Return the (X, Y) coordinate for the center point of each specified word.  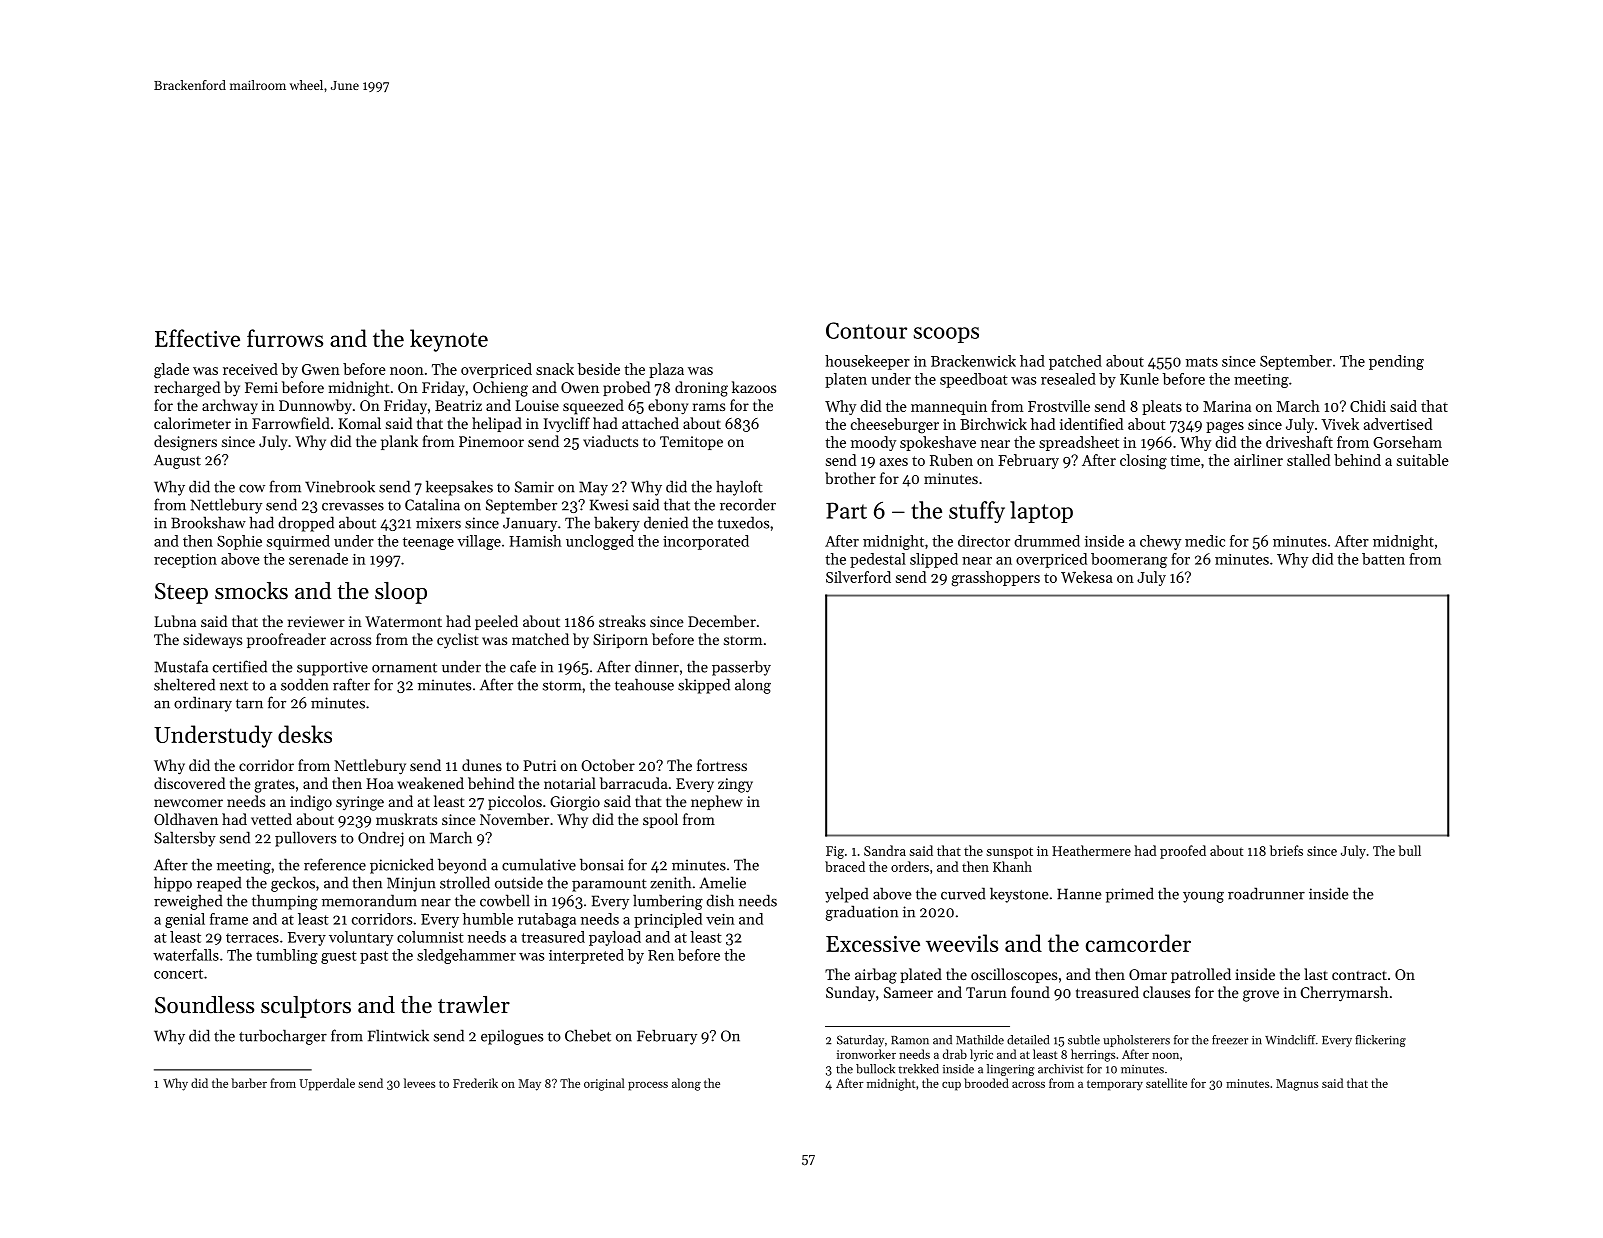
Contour (866, 330)
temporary (1115, 1085)
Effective (197, 338)
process (648, 1086)
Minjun (411, 884)
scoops (946, 335)
